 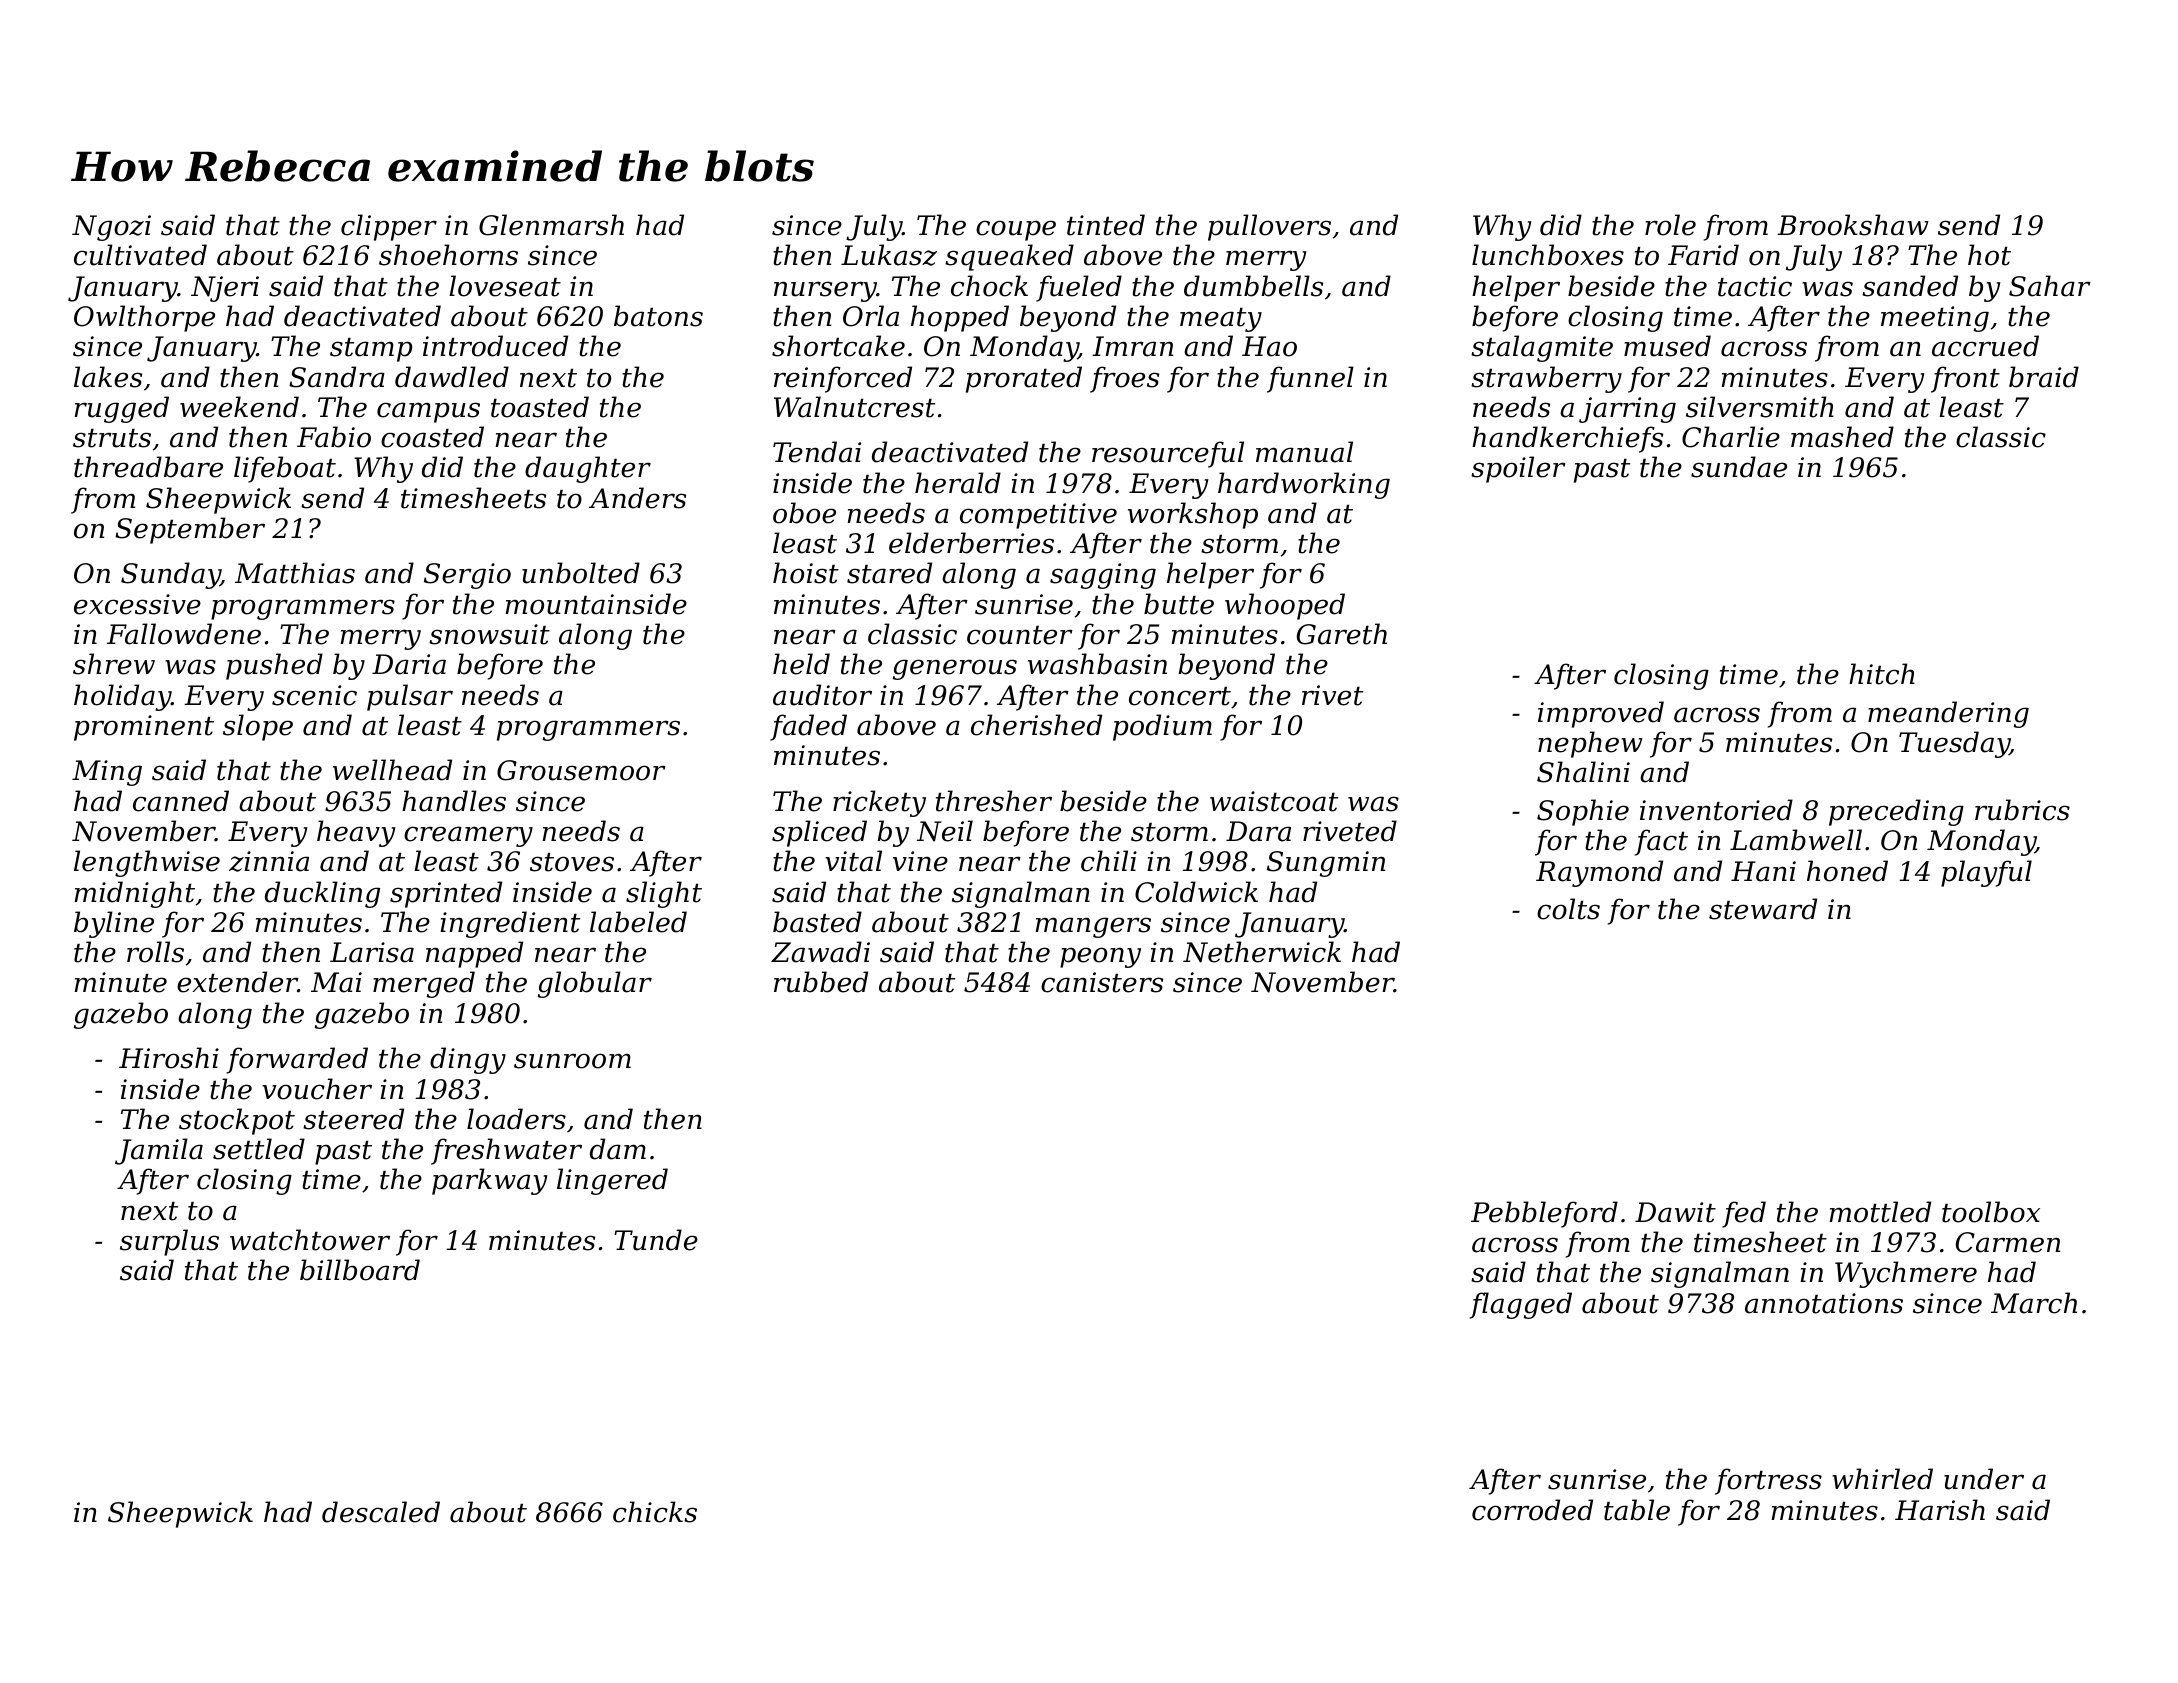 I want to click on under, so click(x=1984, y=1479).
